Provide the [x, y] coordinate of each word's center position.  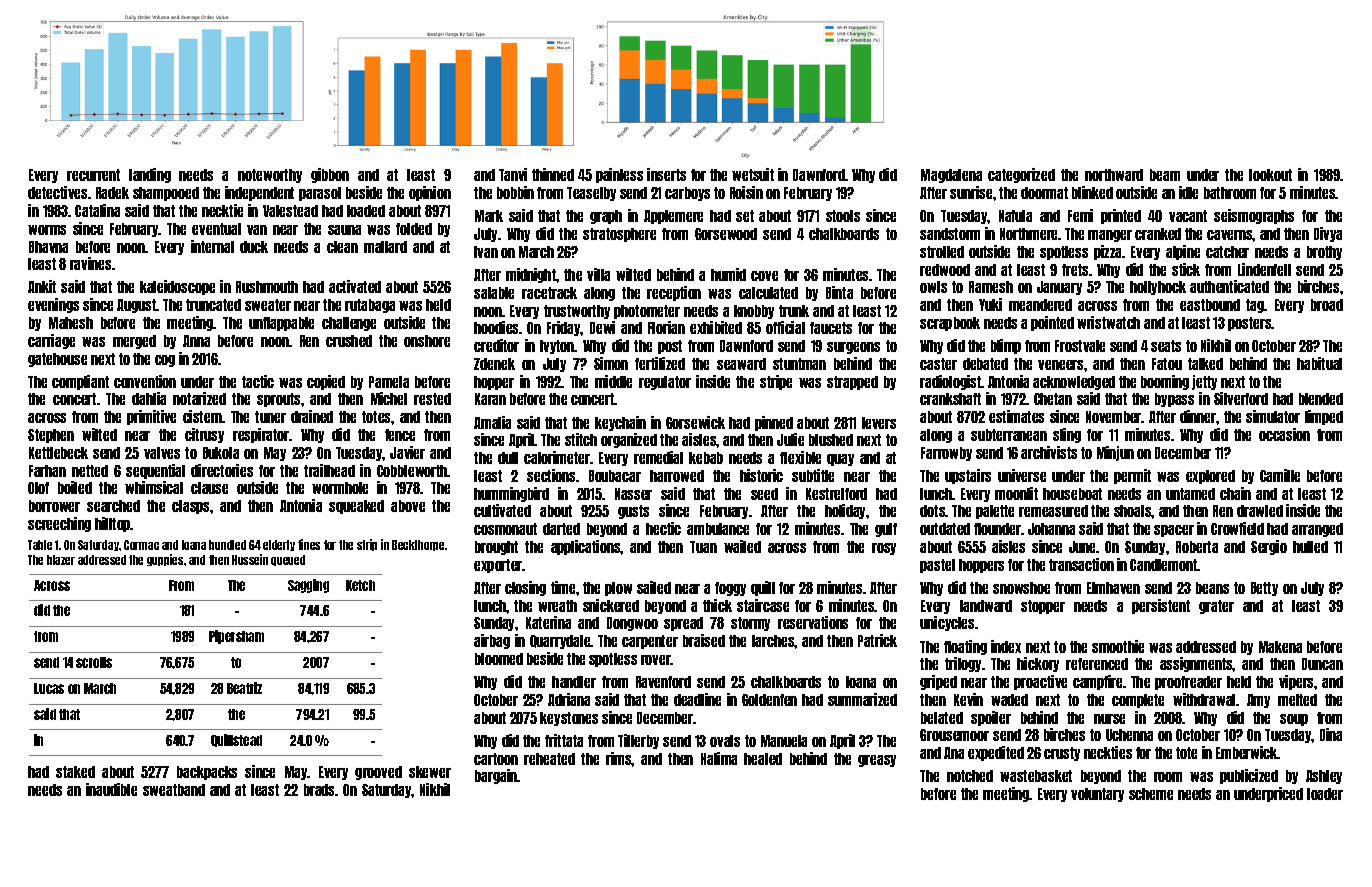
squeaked [356, 507]
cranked [1158, 234]
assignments [1196, 664]
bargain [496, 776]
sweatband [174, 790]
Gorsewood [726, 234]
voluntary [1097, 795]
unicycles [947, 623]
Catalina [97, 210]
